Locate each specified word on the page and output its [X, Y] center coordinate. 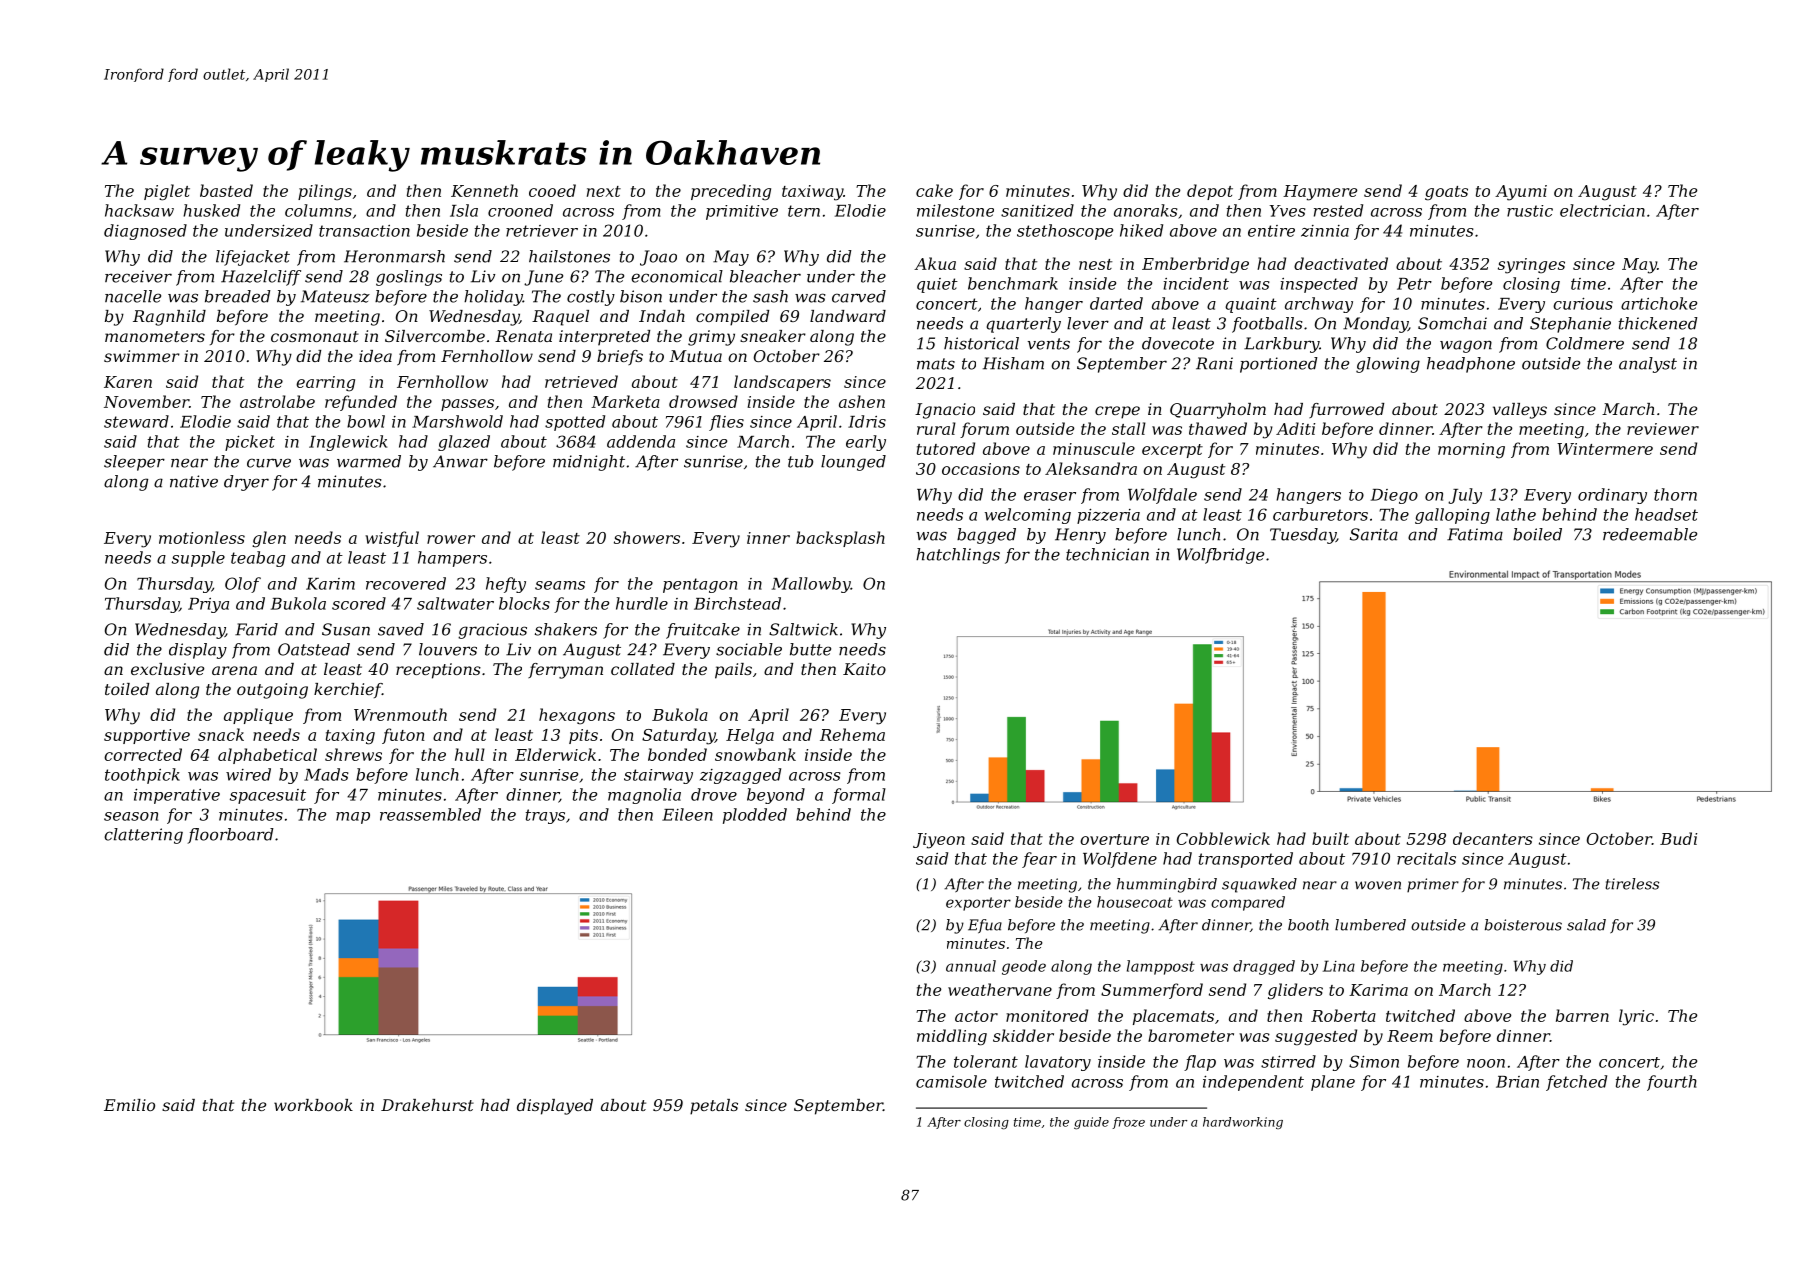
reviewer [1663, 429]
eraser [1050, 496]
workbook [313, 1105]
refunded [361, 403]
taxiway [812, 193]
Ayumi [1521, 193]
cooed [552, 190]
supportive [147, 736]
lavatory [1058, 1063]
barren [1582, 1015]
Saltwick [803, 629]
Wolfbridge [1220, 556]
